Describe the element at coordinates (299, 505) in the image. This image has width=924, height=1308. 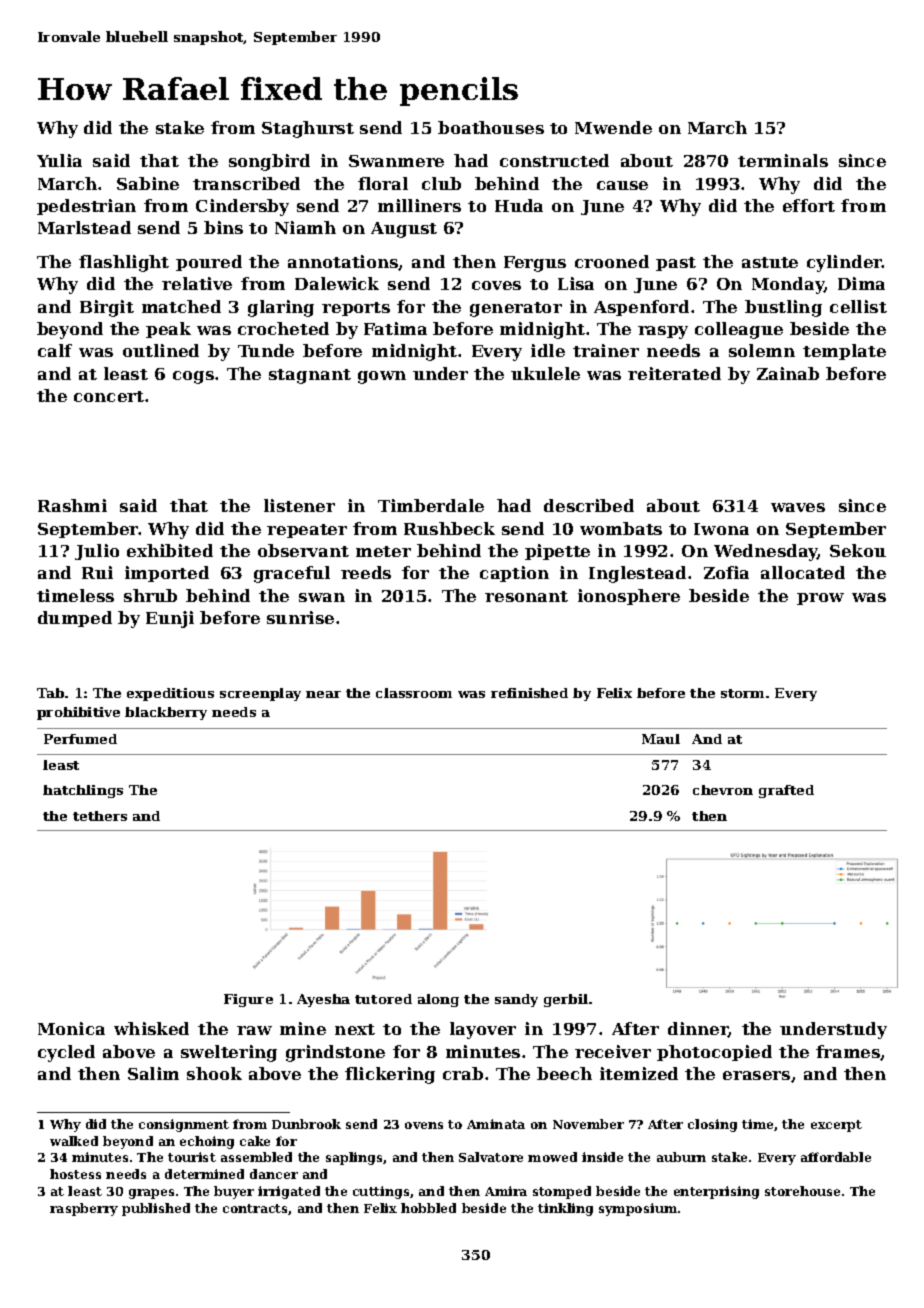
I see `listener` at that location.
